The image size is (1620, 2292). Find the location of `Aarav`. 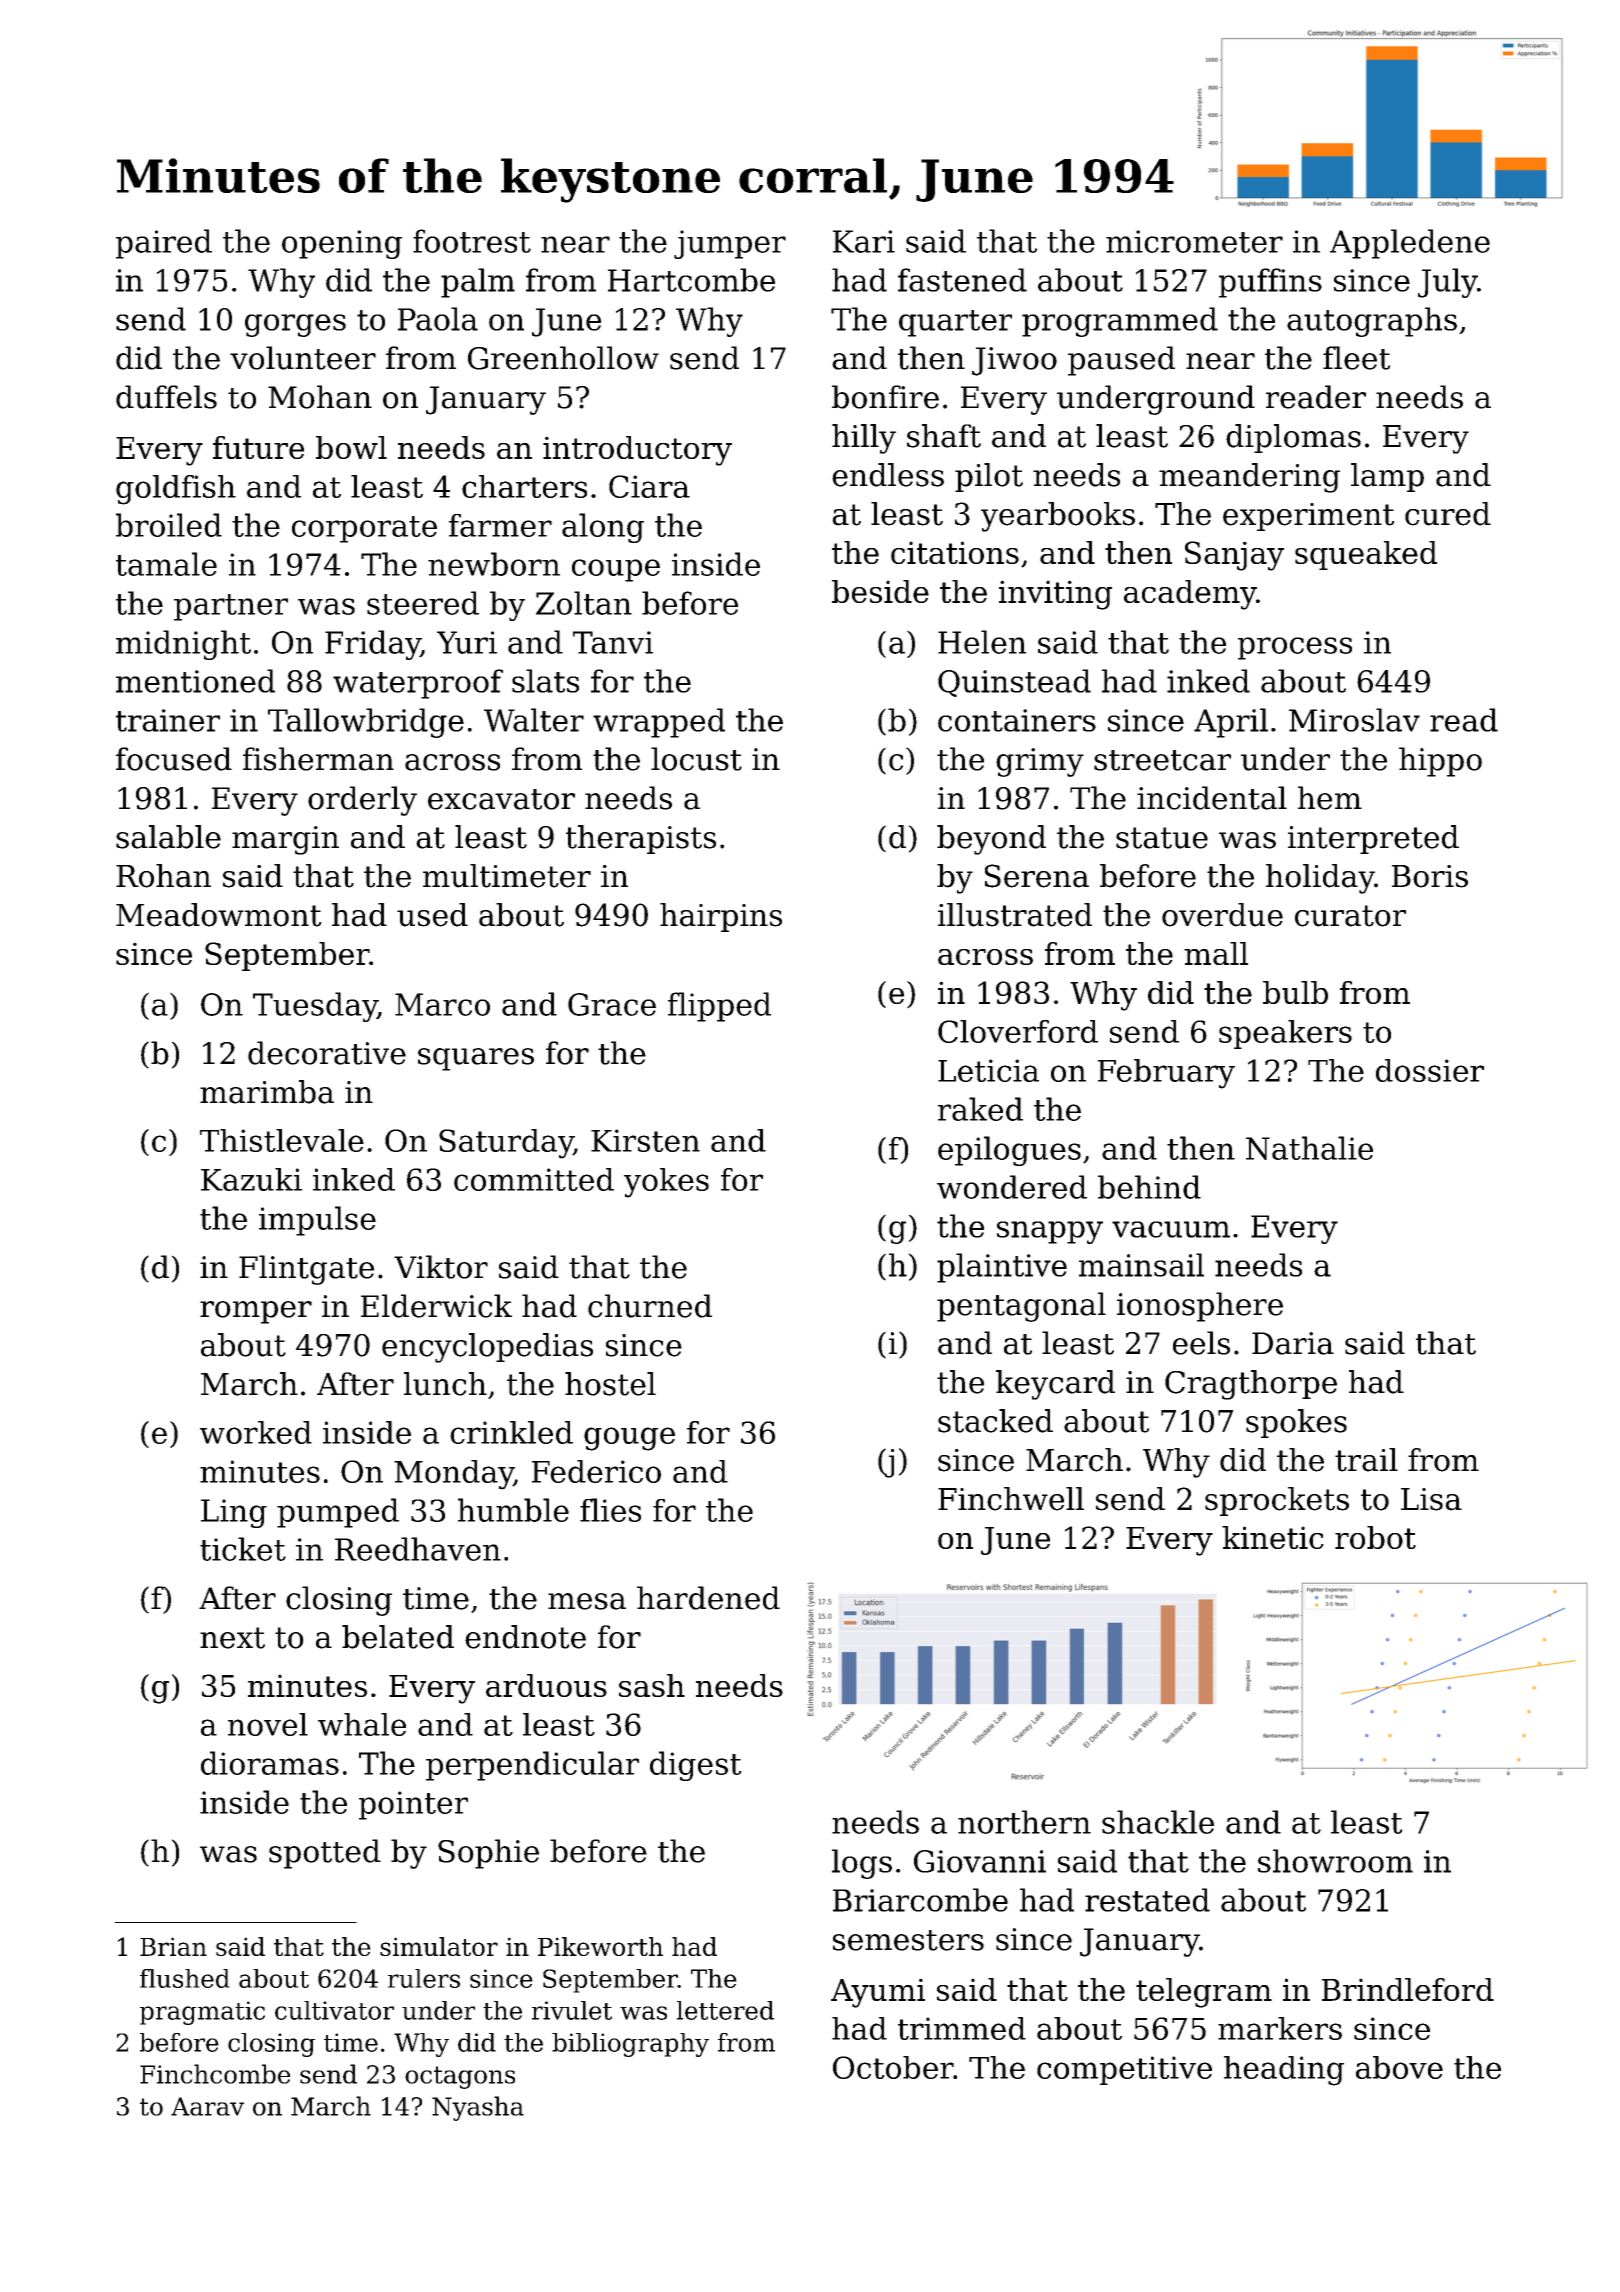

Aarav is located at coordinates (207, 2106).
